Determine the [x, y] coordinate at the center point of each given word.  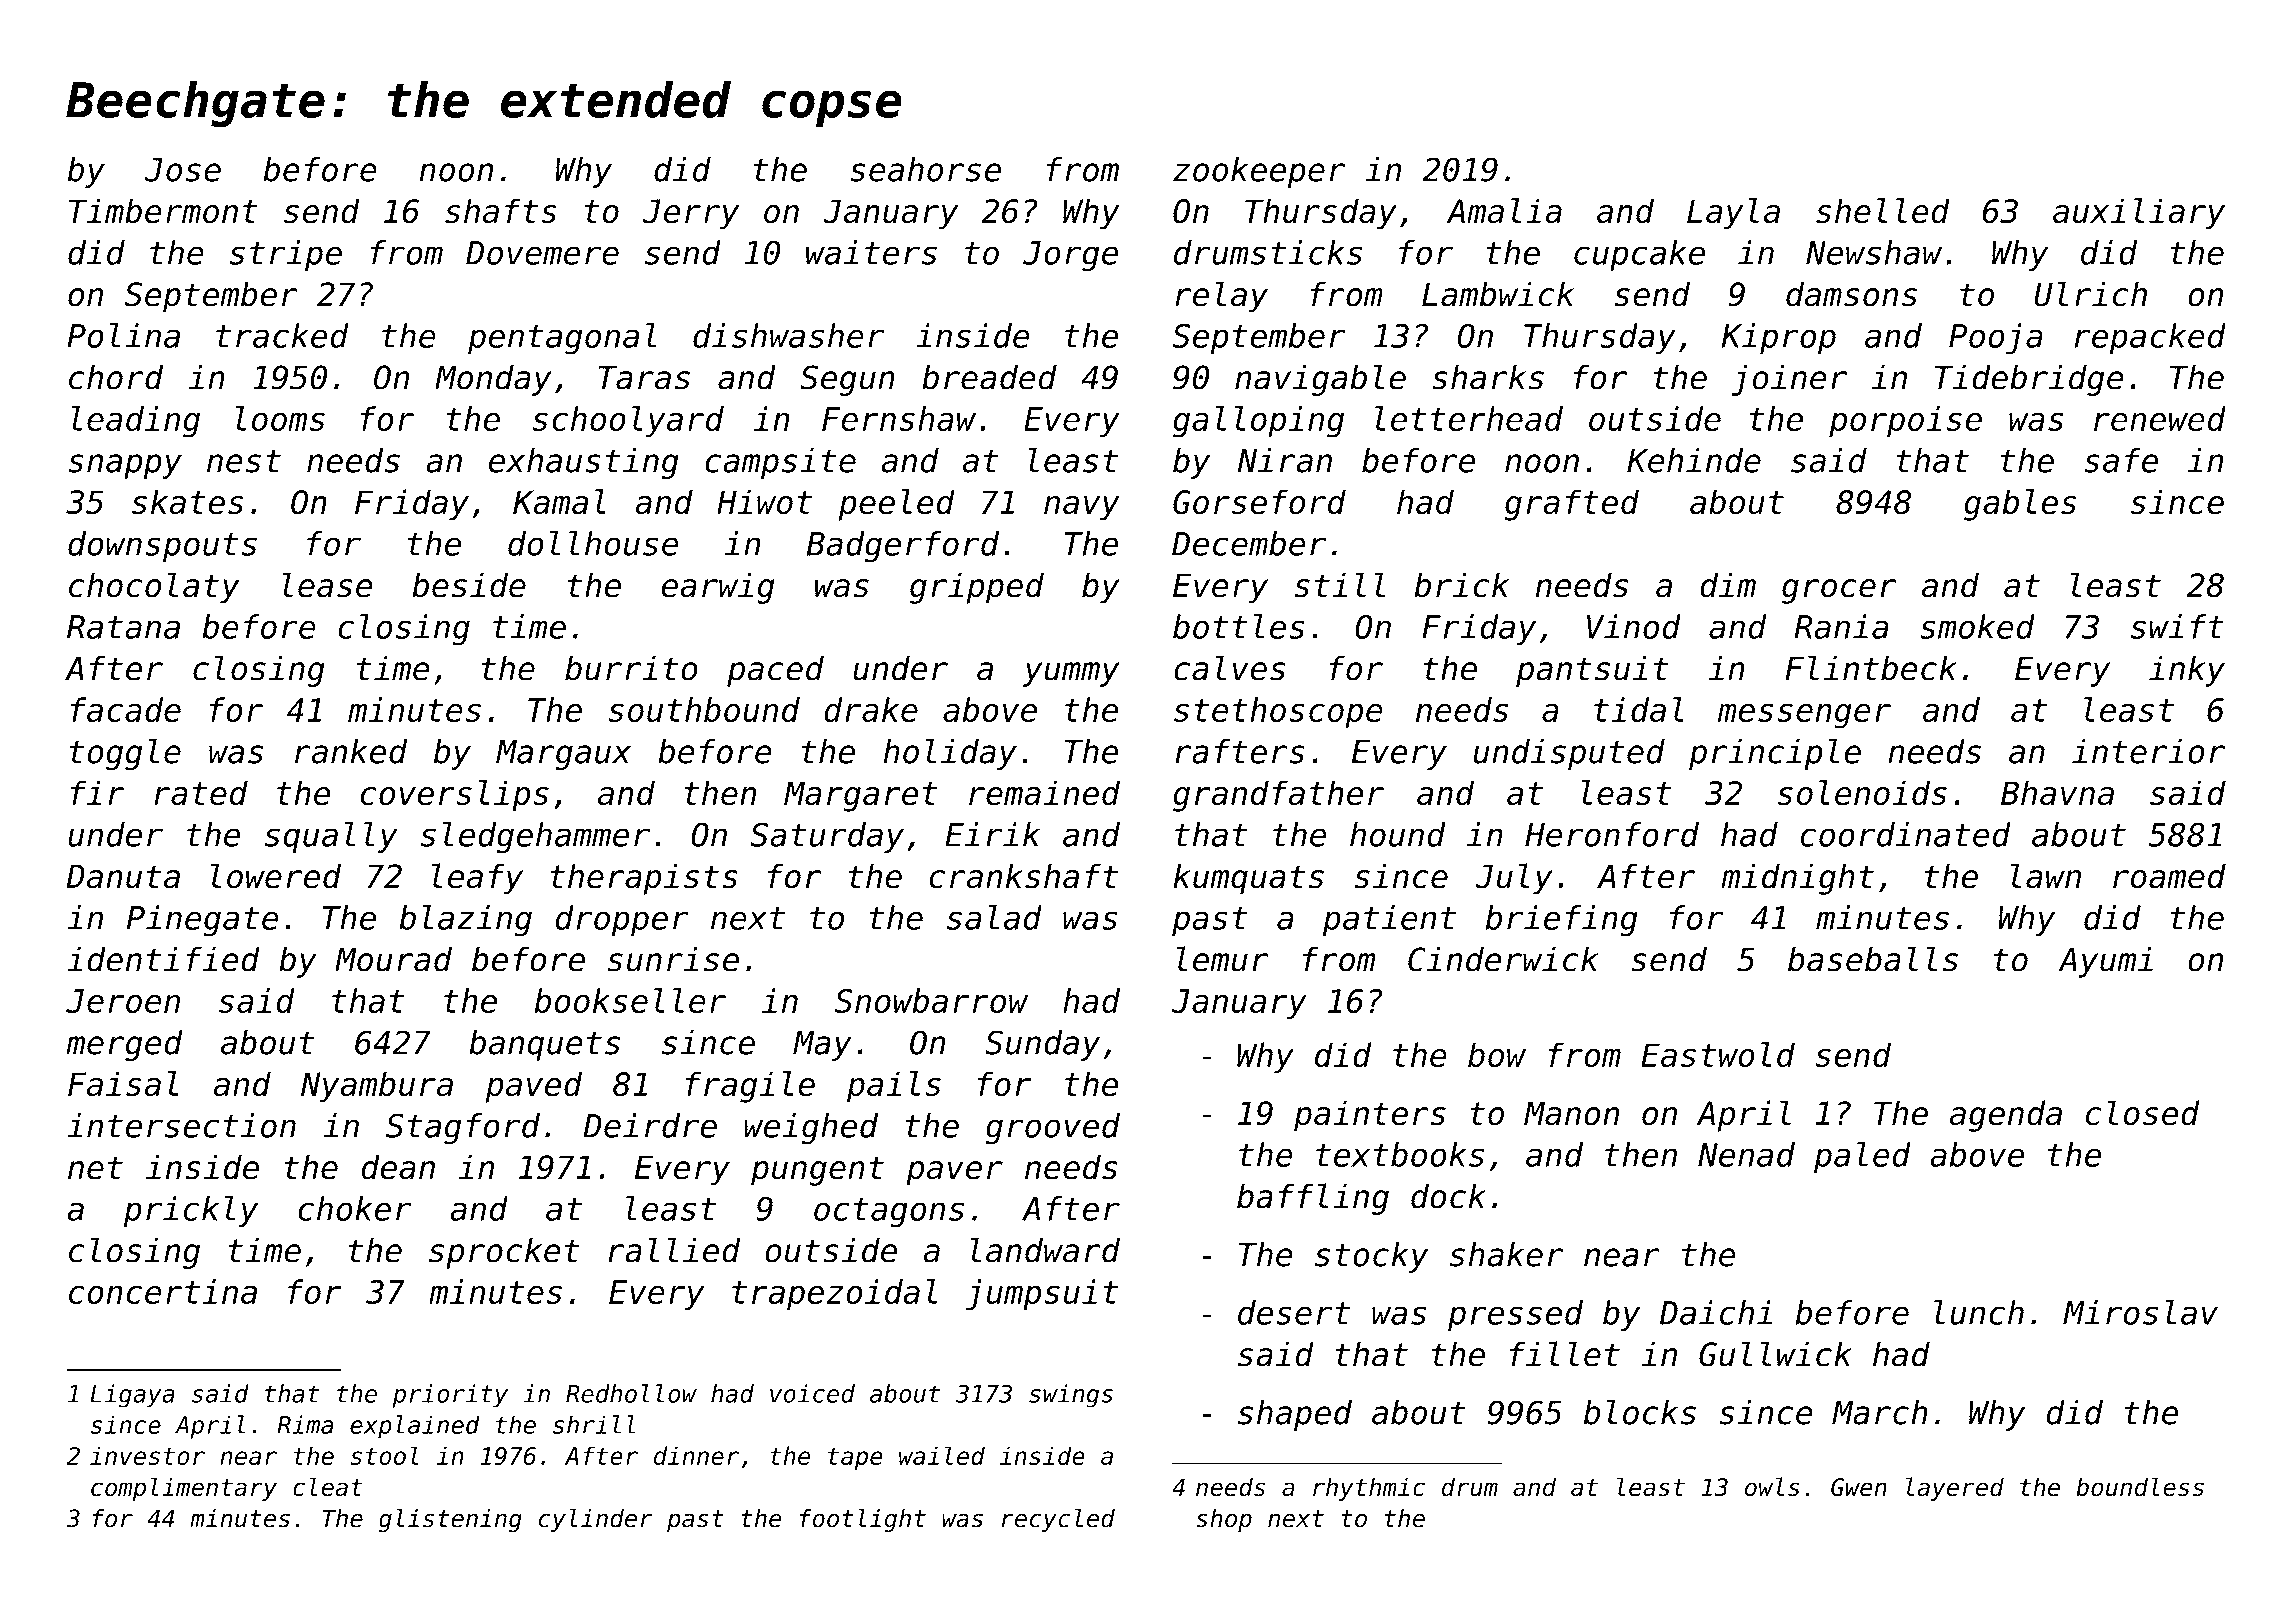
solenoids [1862, 793]
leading [135, 422]
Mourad [393, 959]
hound [1398, 834]
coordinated [1905, 834]
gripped [977, 588]
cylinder [596, 1520]
